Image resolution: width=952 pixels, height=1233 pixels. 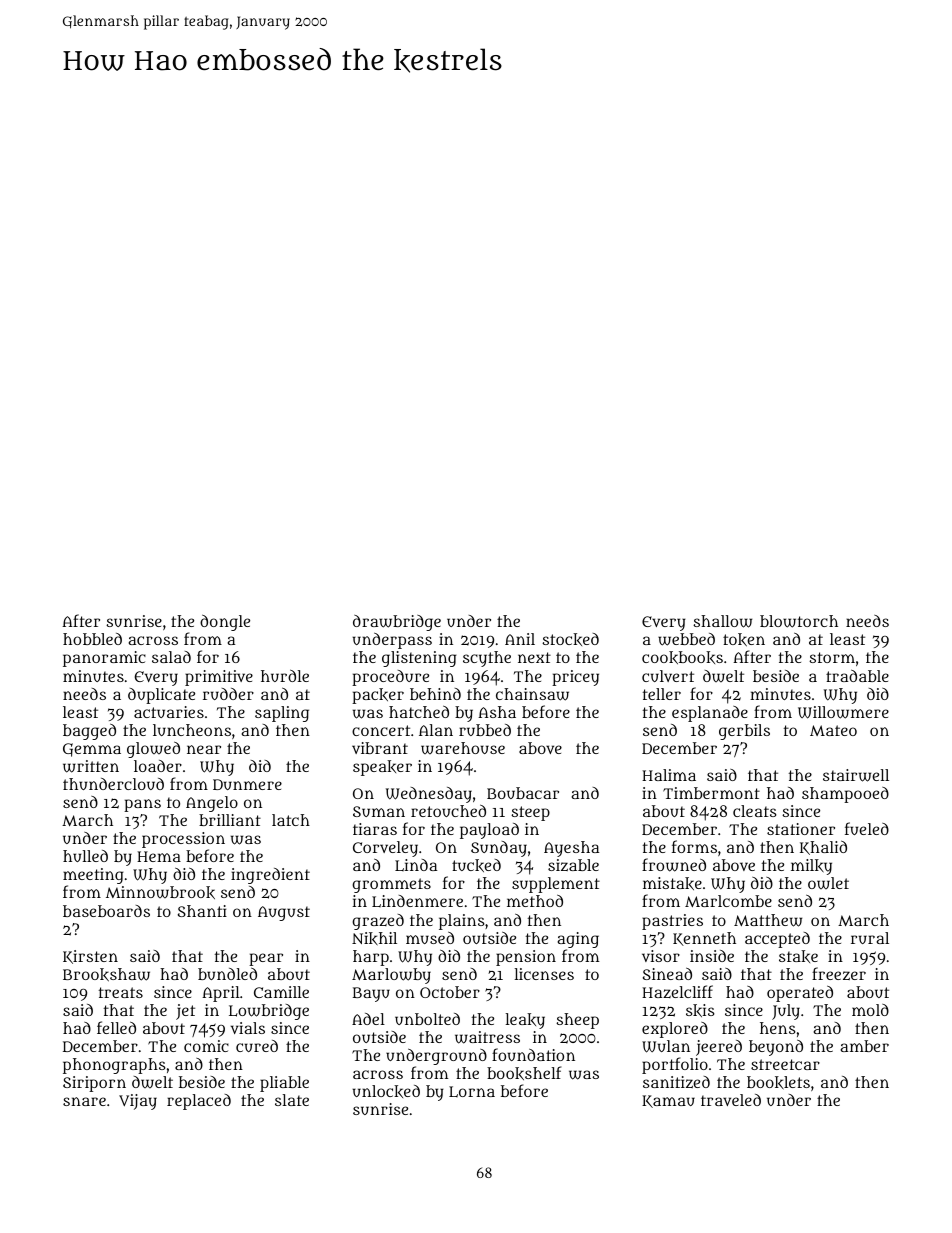 What do you see at coordinates (525, 1021) in the screenshot?
I see `leaky` at bounding box center [525, 1021].
